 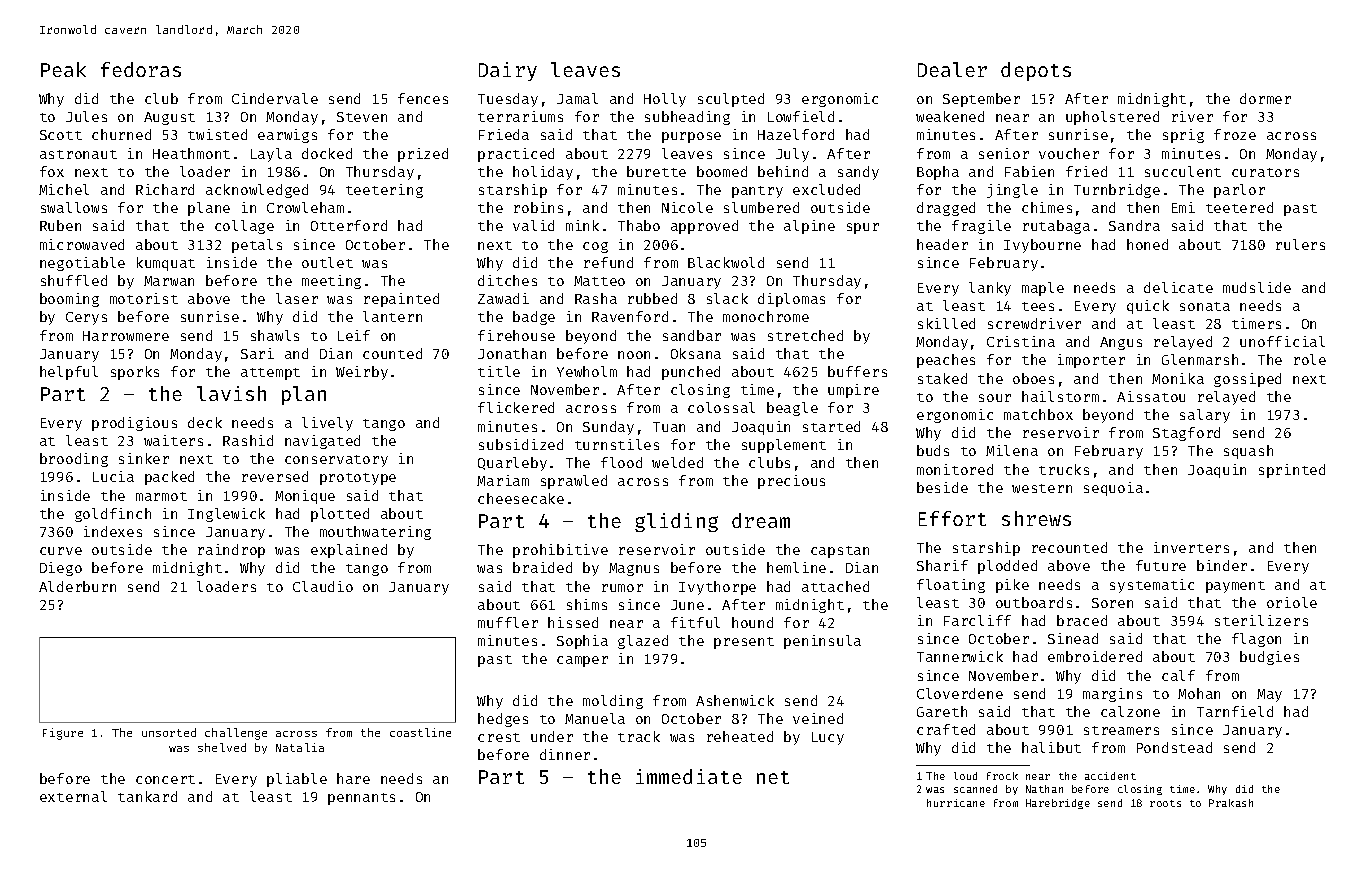 I want to click on Marwan, so click(x=169, y=281).
